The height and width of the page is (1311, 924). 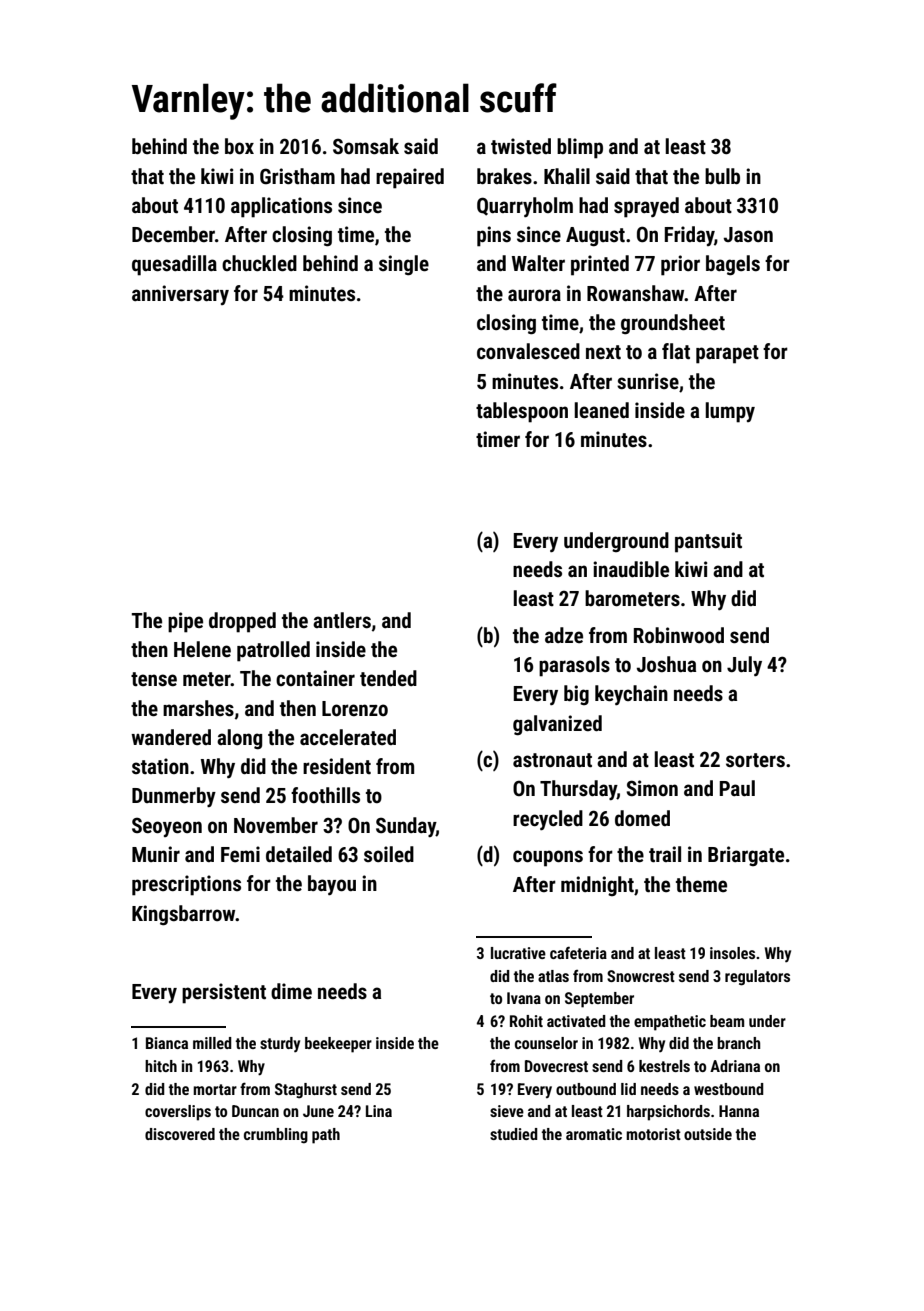 I want to click on convalesced, so click(x=528, y=351).
